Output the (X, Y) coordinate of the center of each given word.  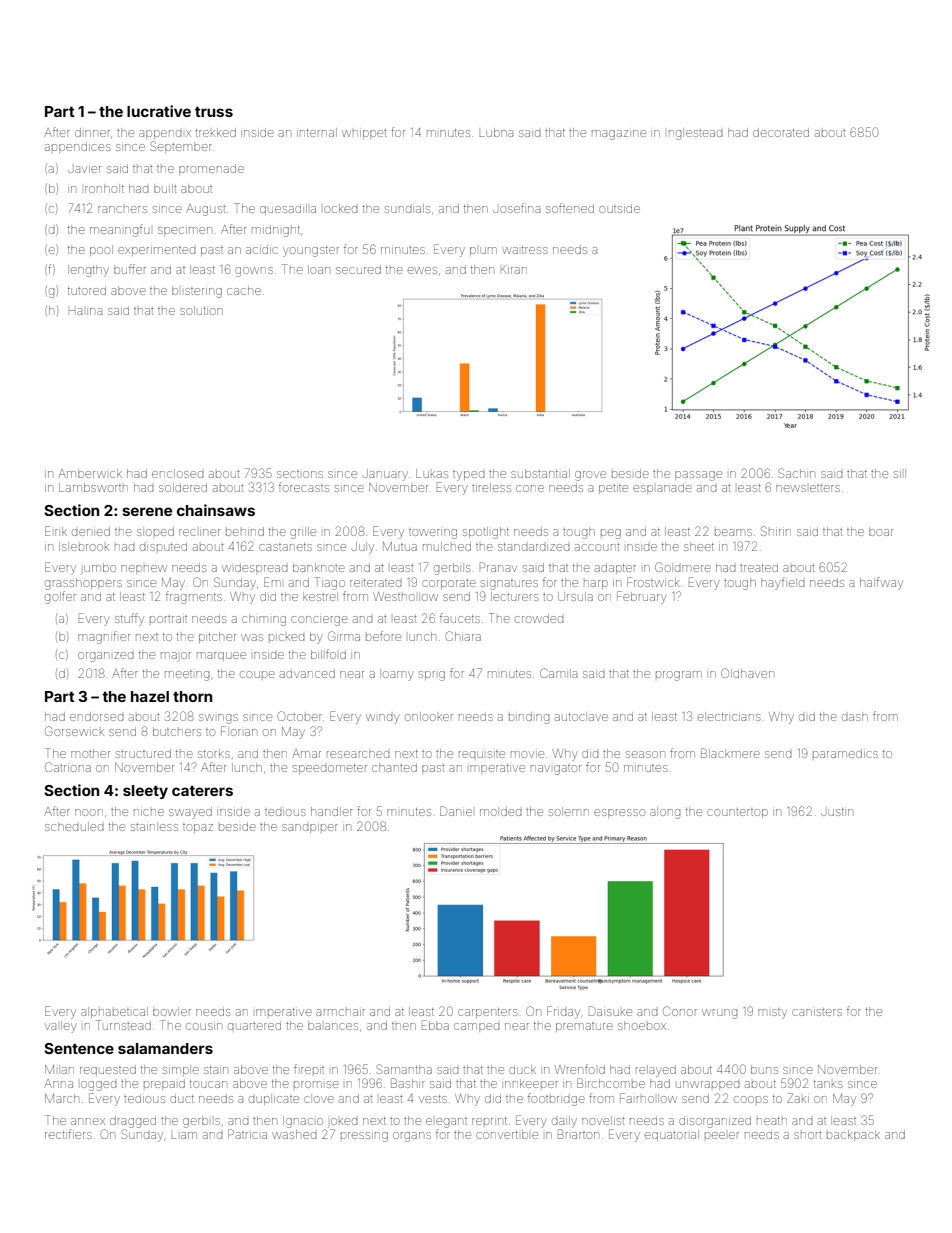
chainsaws (216, 510)
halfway (881, 583)
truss (214, 111)
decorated (781, 132)
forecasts (304, 487)
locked (340, 208)
